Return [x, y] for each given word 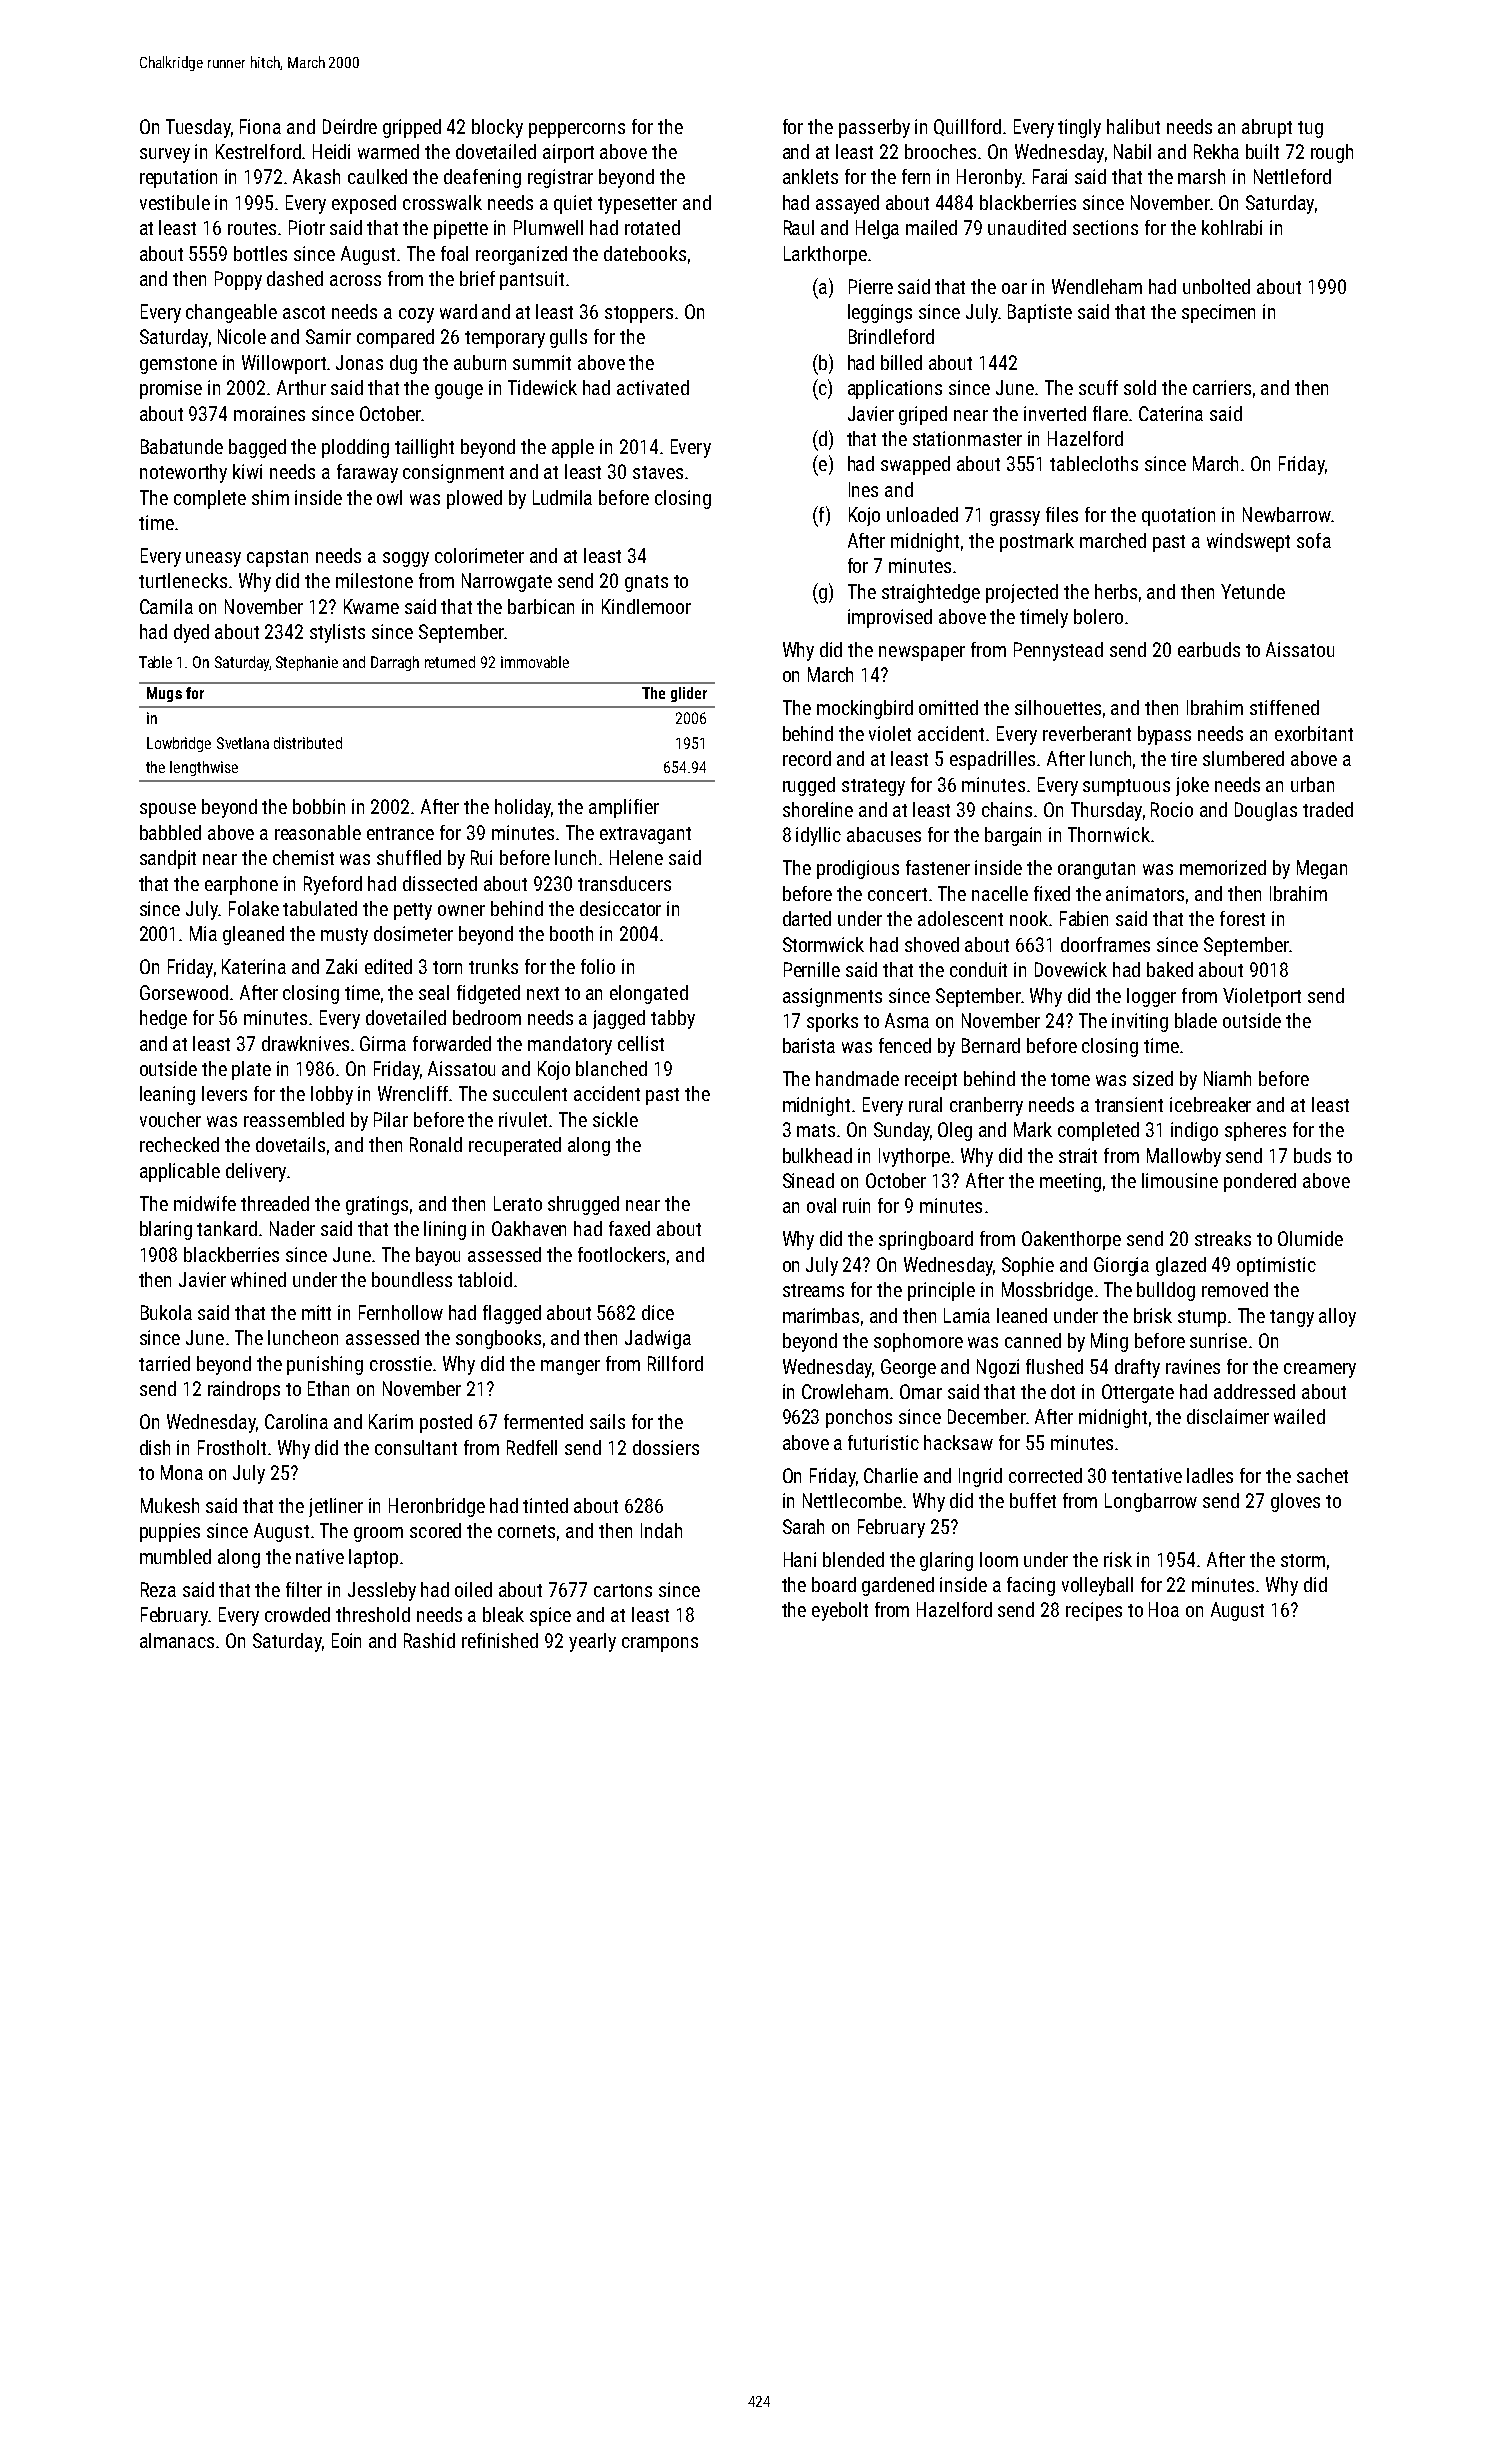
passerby [874, 128]
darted [807, 918]
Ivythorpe [914, 1157]
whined [258, 1279]
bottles [260, 253]
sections [1105, 227]
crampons [660, 1644]
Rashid [429, 1640]
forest [1242, 918]
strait [1078, 1155]
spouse [168, 810]
